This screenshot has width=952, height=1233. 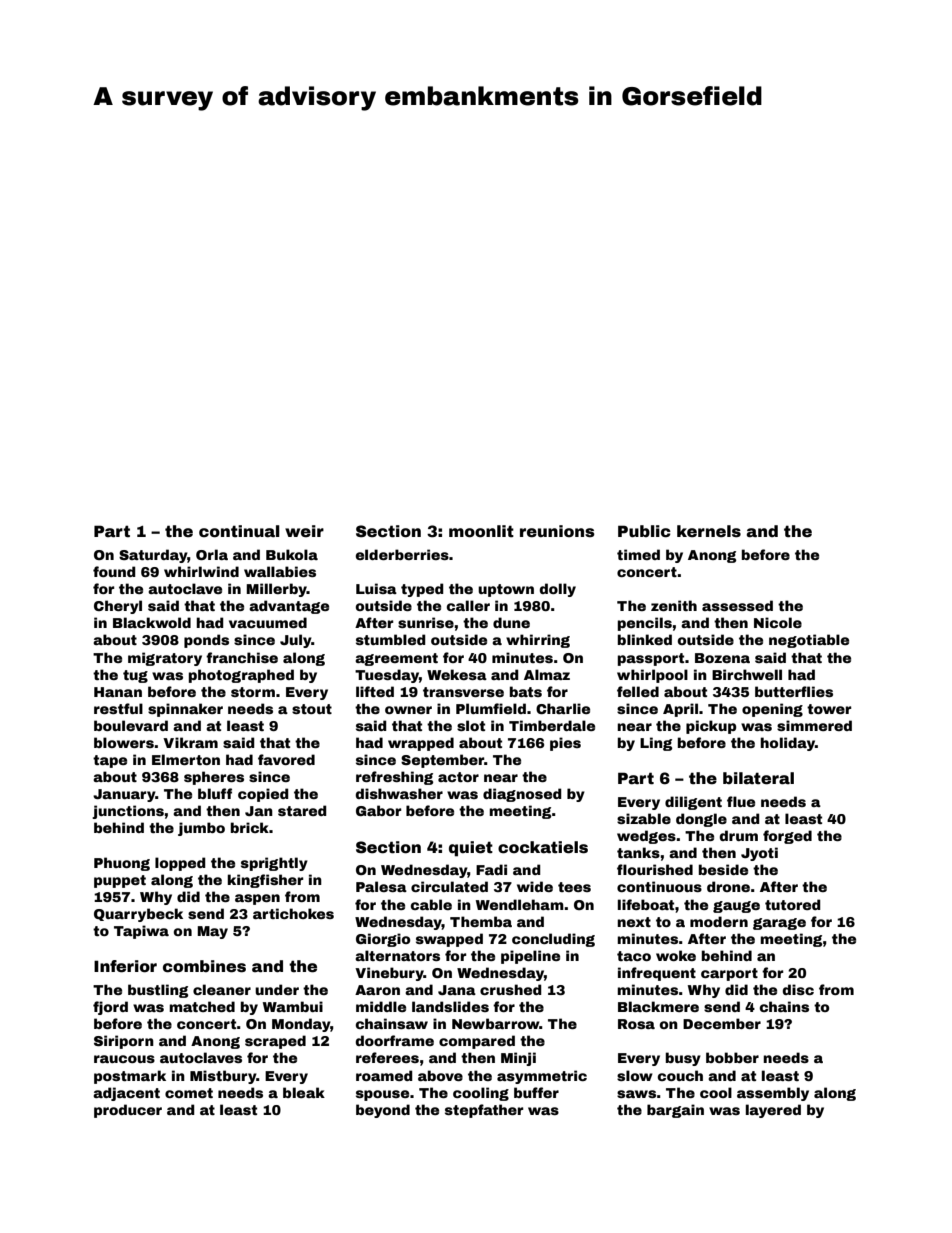 What do you see at coordinates (538, 641) in the screenshot?
I see `whirring` at bounding box center [538, 641].
